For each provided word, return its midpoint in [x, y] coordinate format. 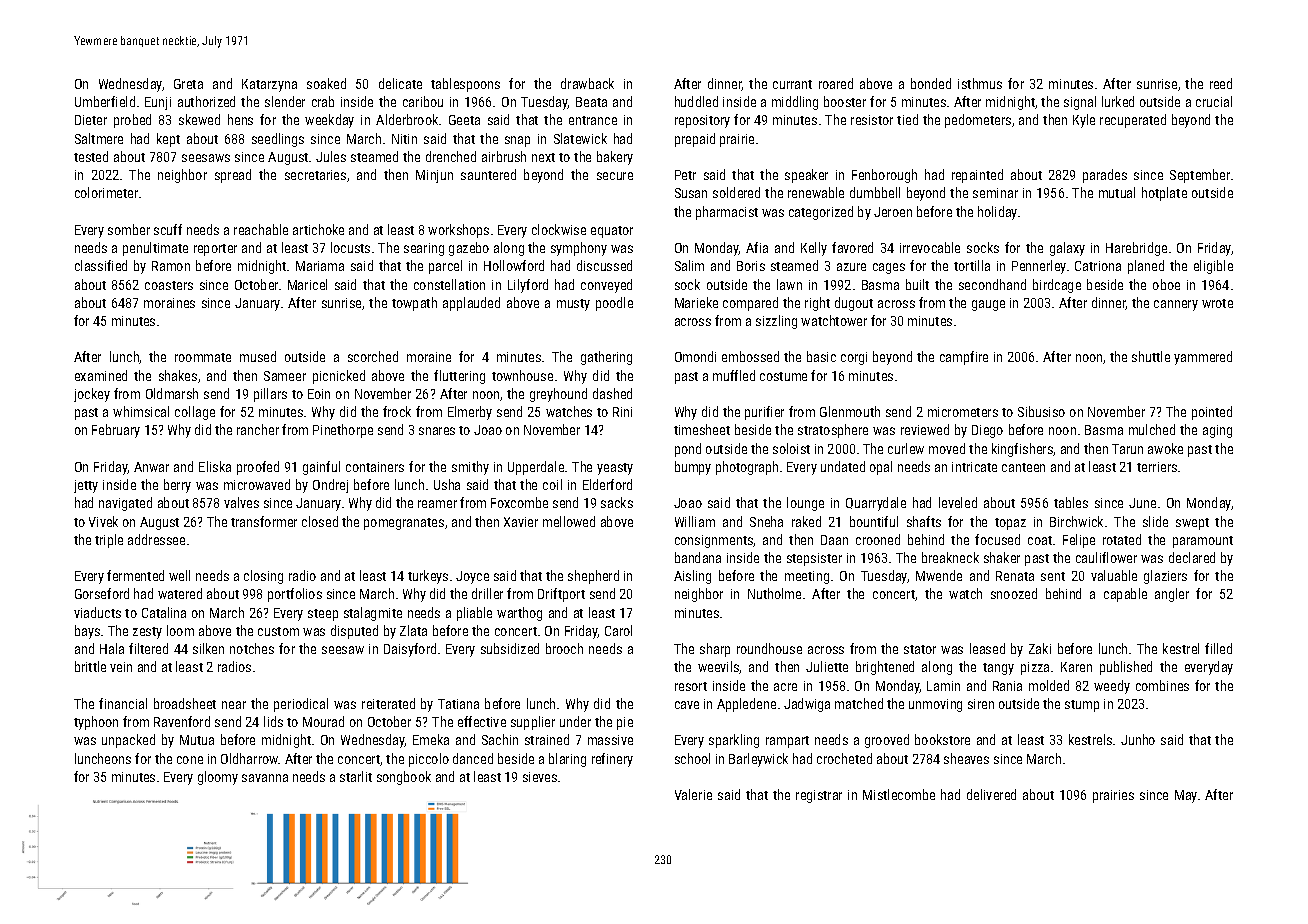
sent [1053, 576]
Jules [331, 156]
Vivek [103, 521]
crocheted [844, 758]
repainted [977, 176]
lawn [789, 284]
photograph [747, 468]
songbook [404, 778]
